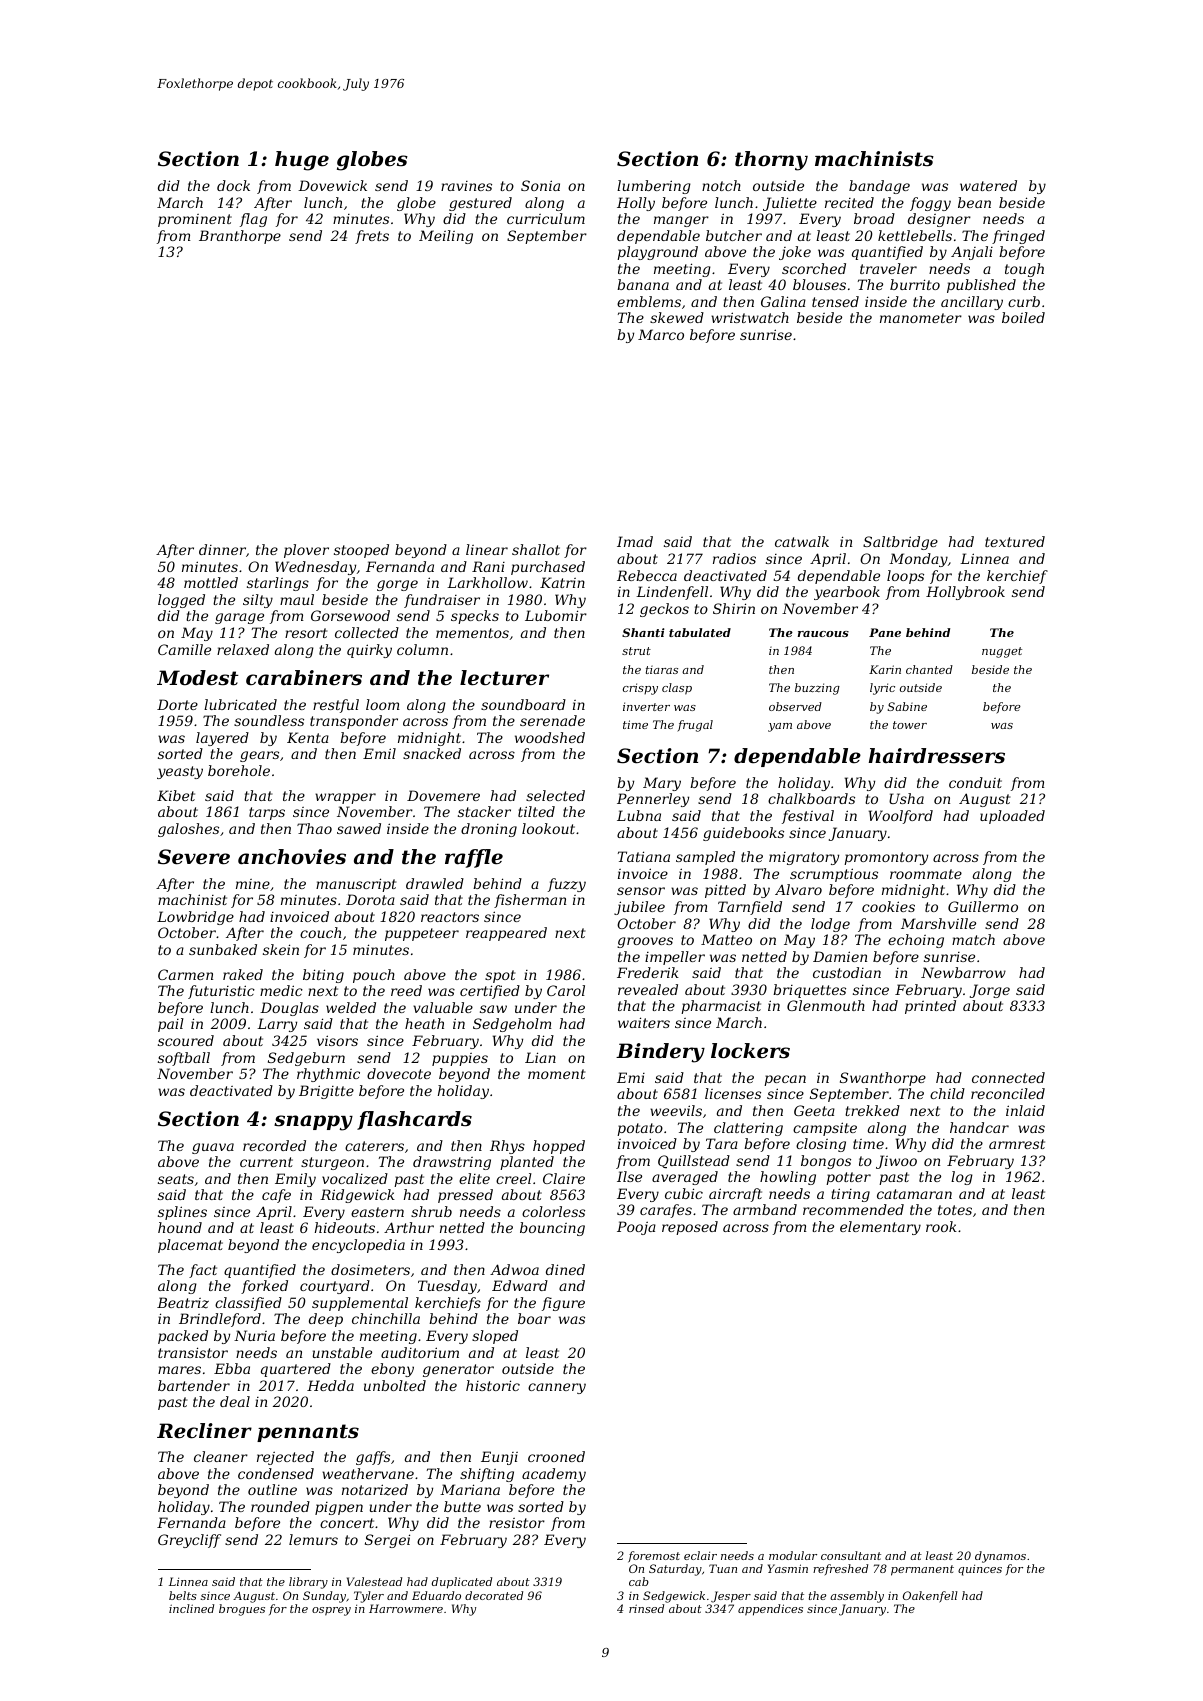  I want to click on bandage, so click(879, 187).
